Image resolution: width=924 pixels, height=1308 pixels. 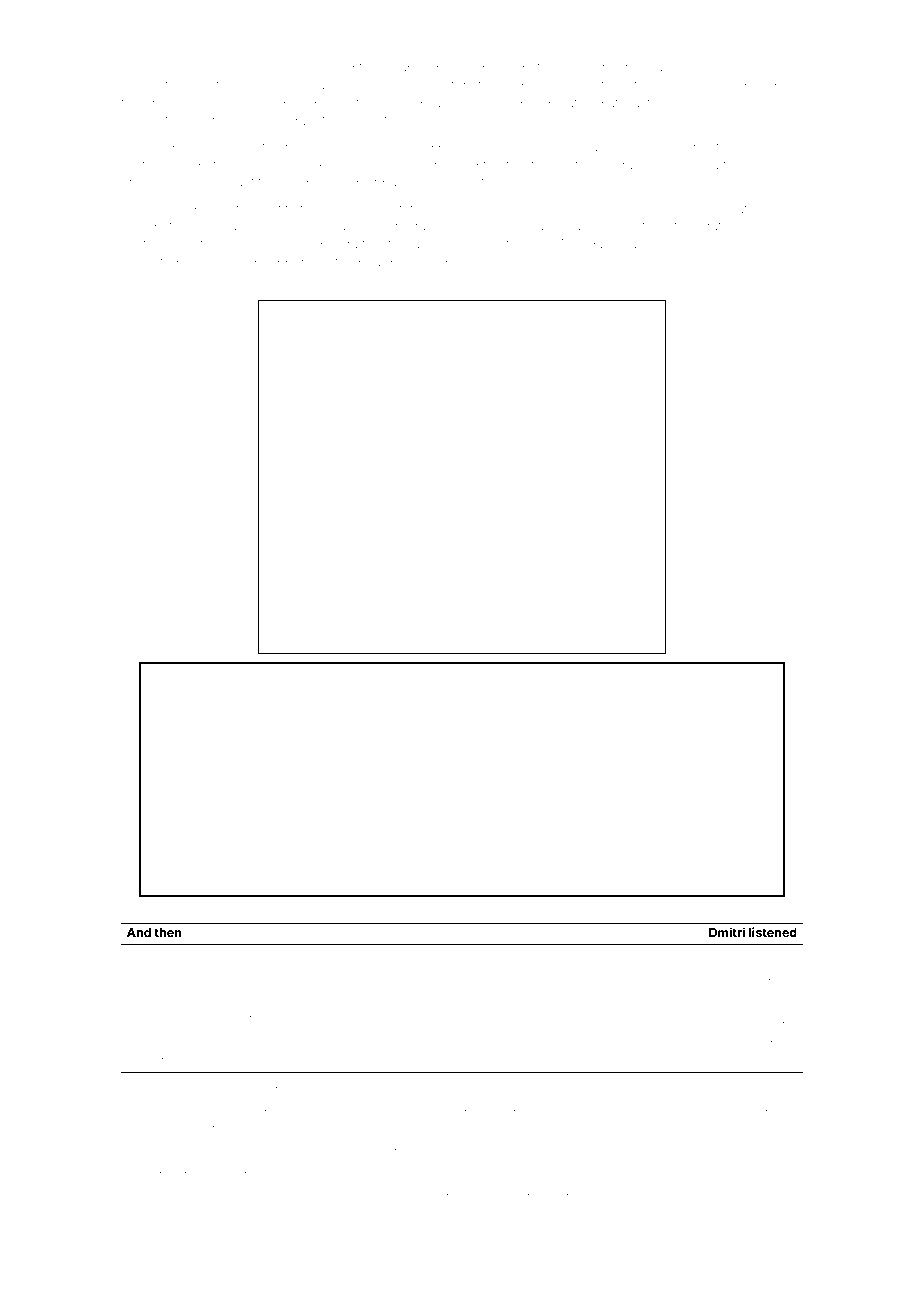 I want to click on process, so click(x=168, y=104).
